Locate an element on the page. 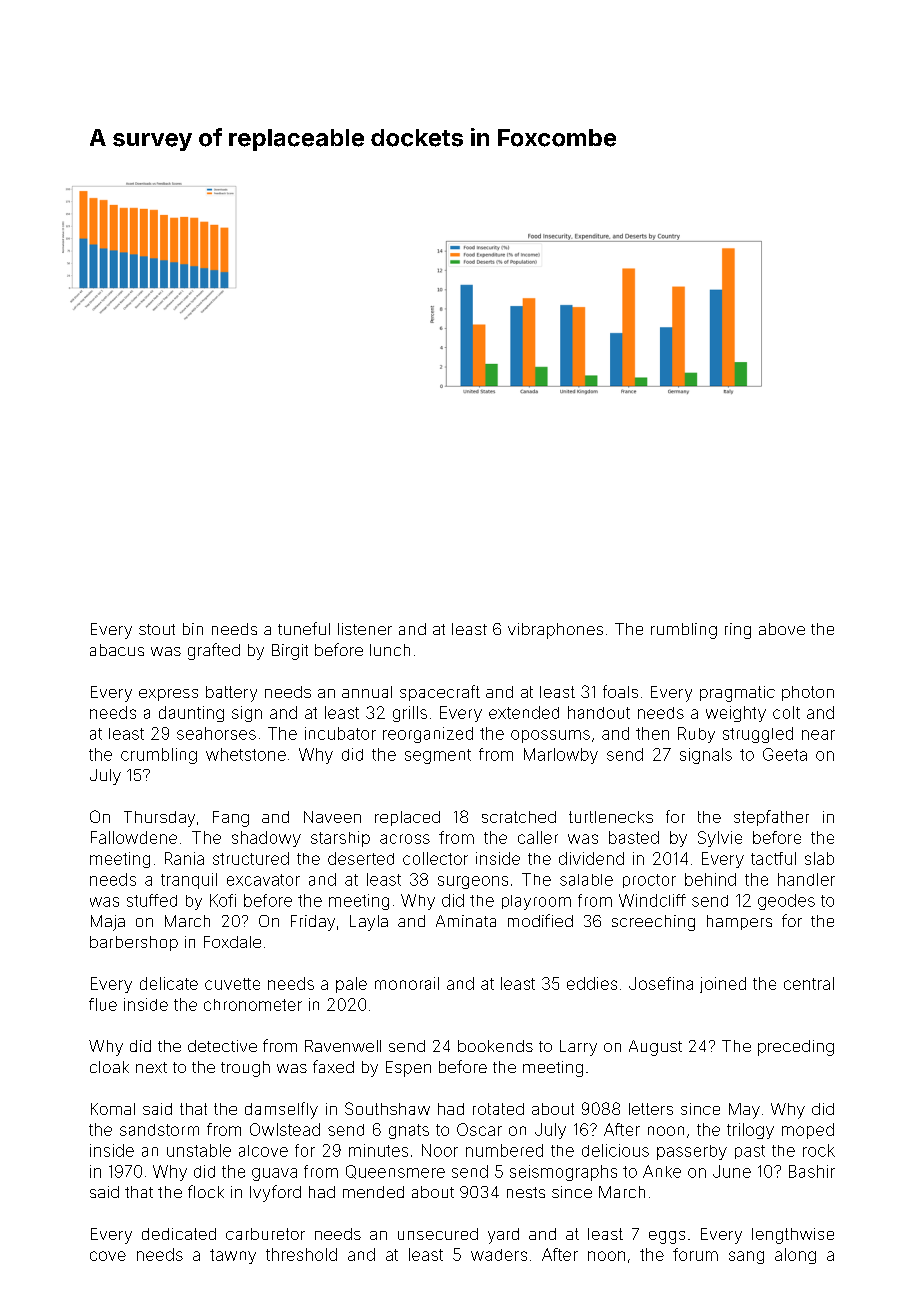 This document has width=924, height=1308. stout is located at coordinates (157, 629).
